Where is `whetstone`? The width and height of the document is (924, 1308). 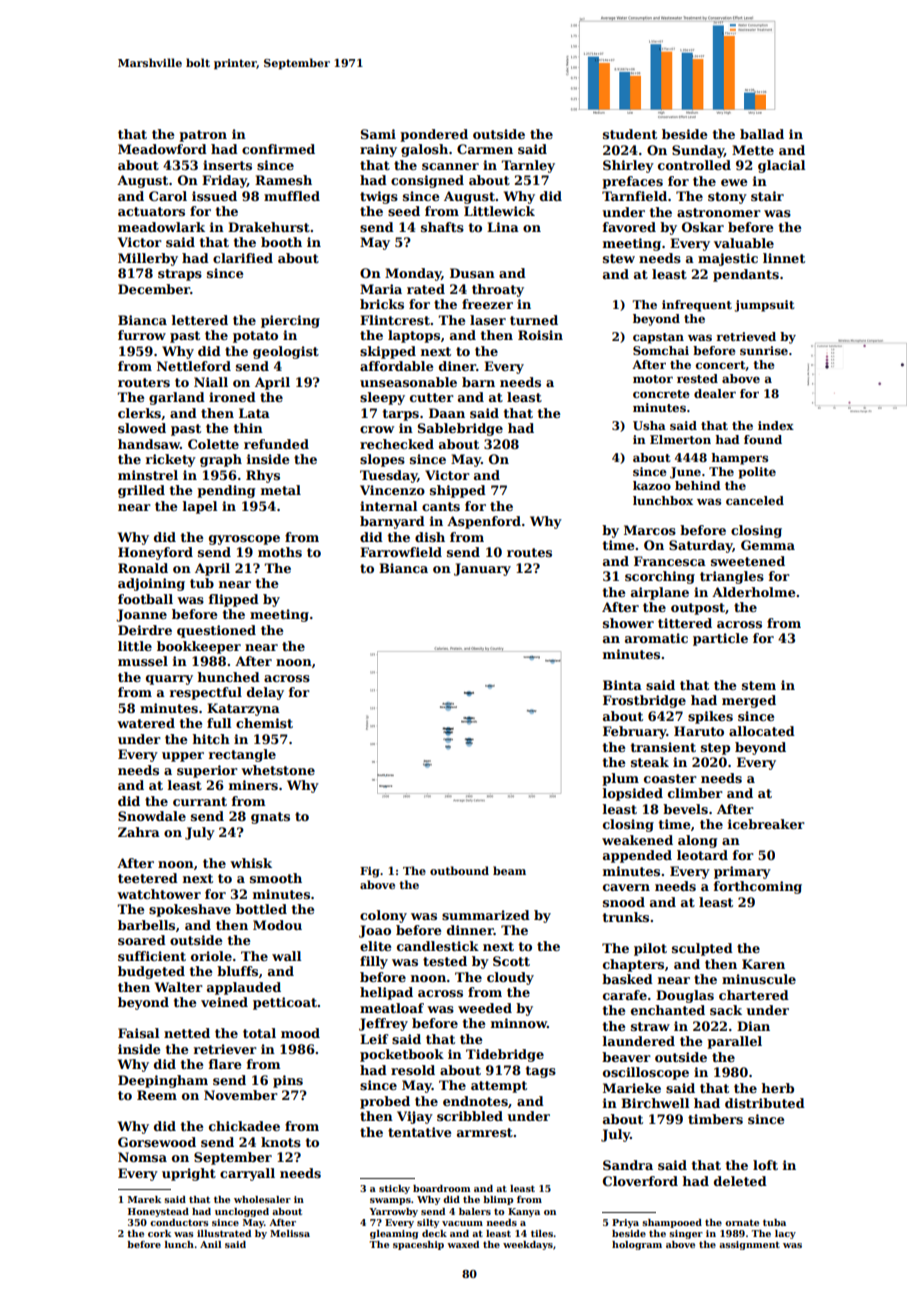 whetstone is located at coordinates (278, 770).
